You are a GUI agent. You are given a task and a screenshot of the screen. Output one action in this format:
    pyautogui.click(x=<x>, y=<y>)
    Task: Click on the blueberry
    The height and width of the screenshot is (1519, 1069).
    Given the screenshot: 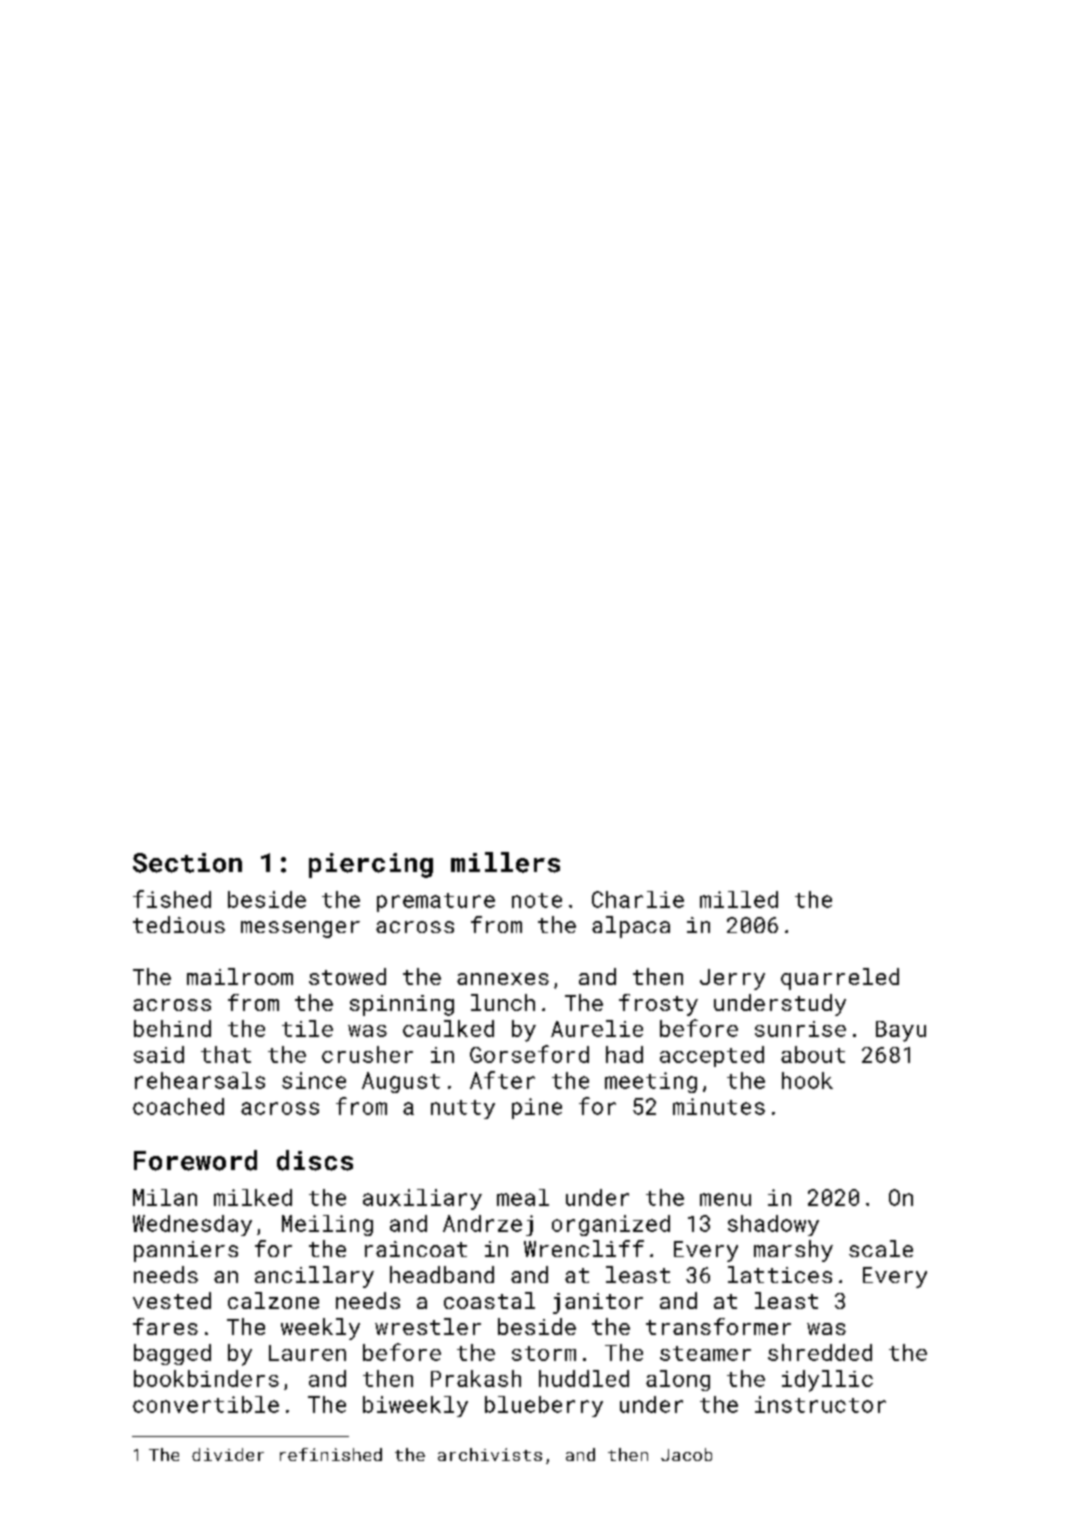 What is the action you would take?
    pyautogui.click(x=544, y=1406)
